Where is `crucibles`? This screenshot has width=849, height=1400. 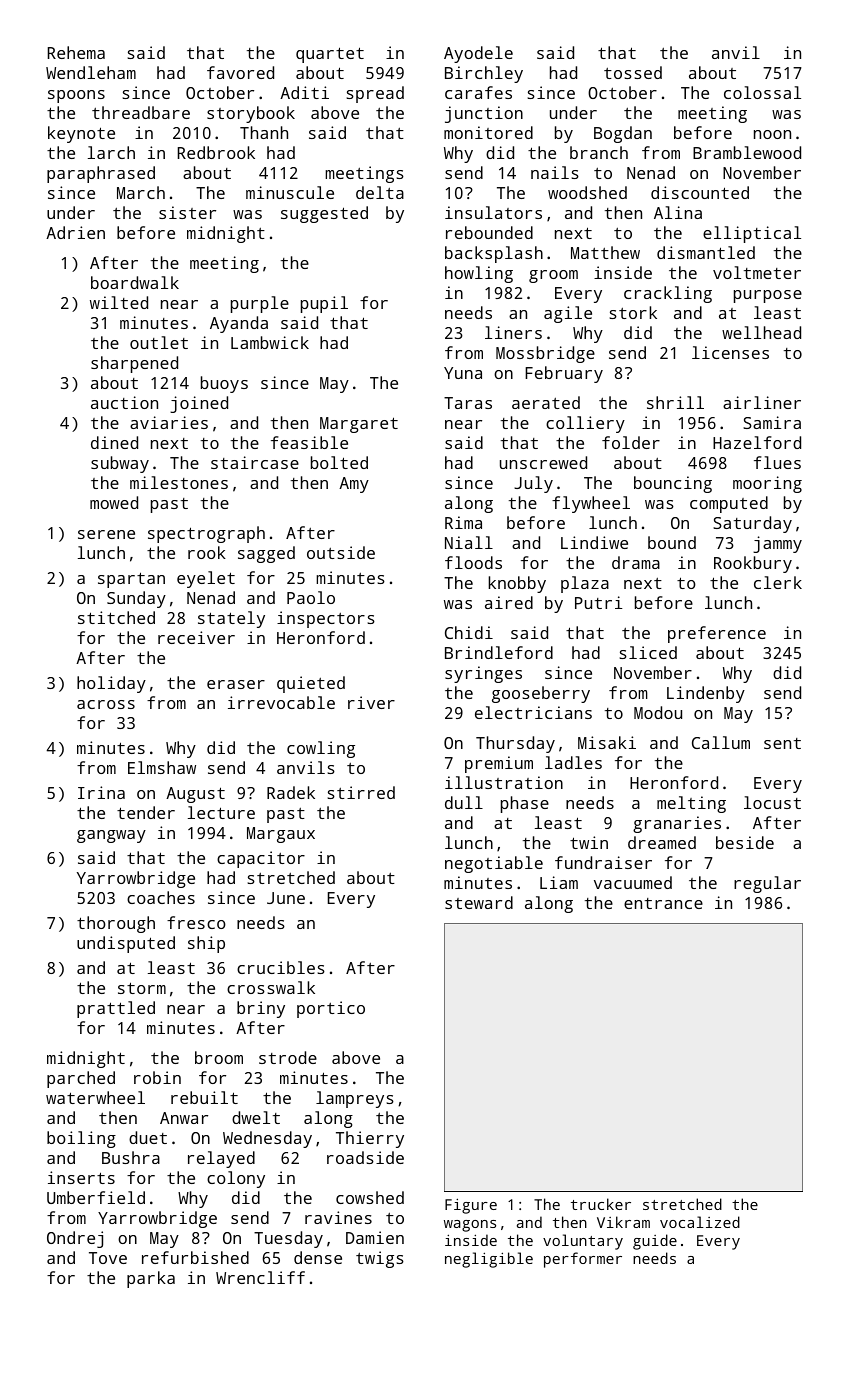
crucibles is located at coordinates (281, 967).
